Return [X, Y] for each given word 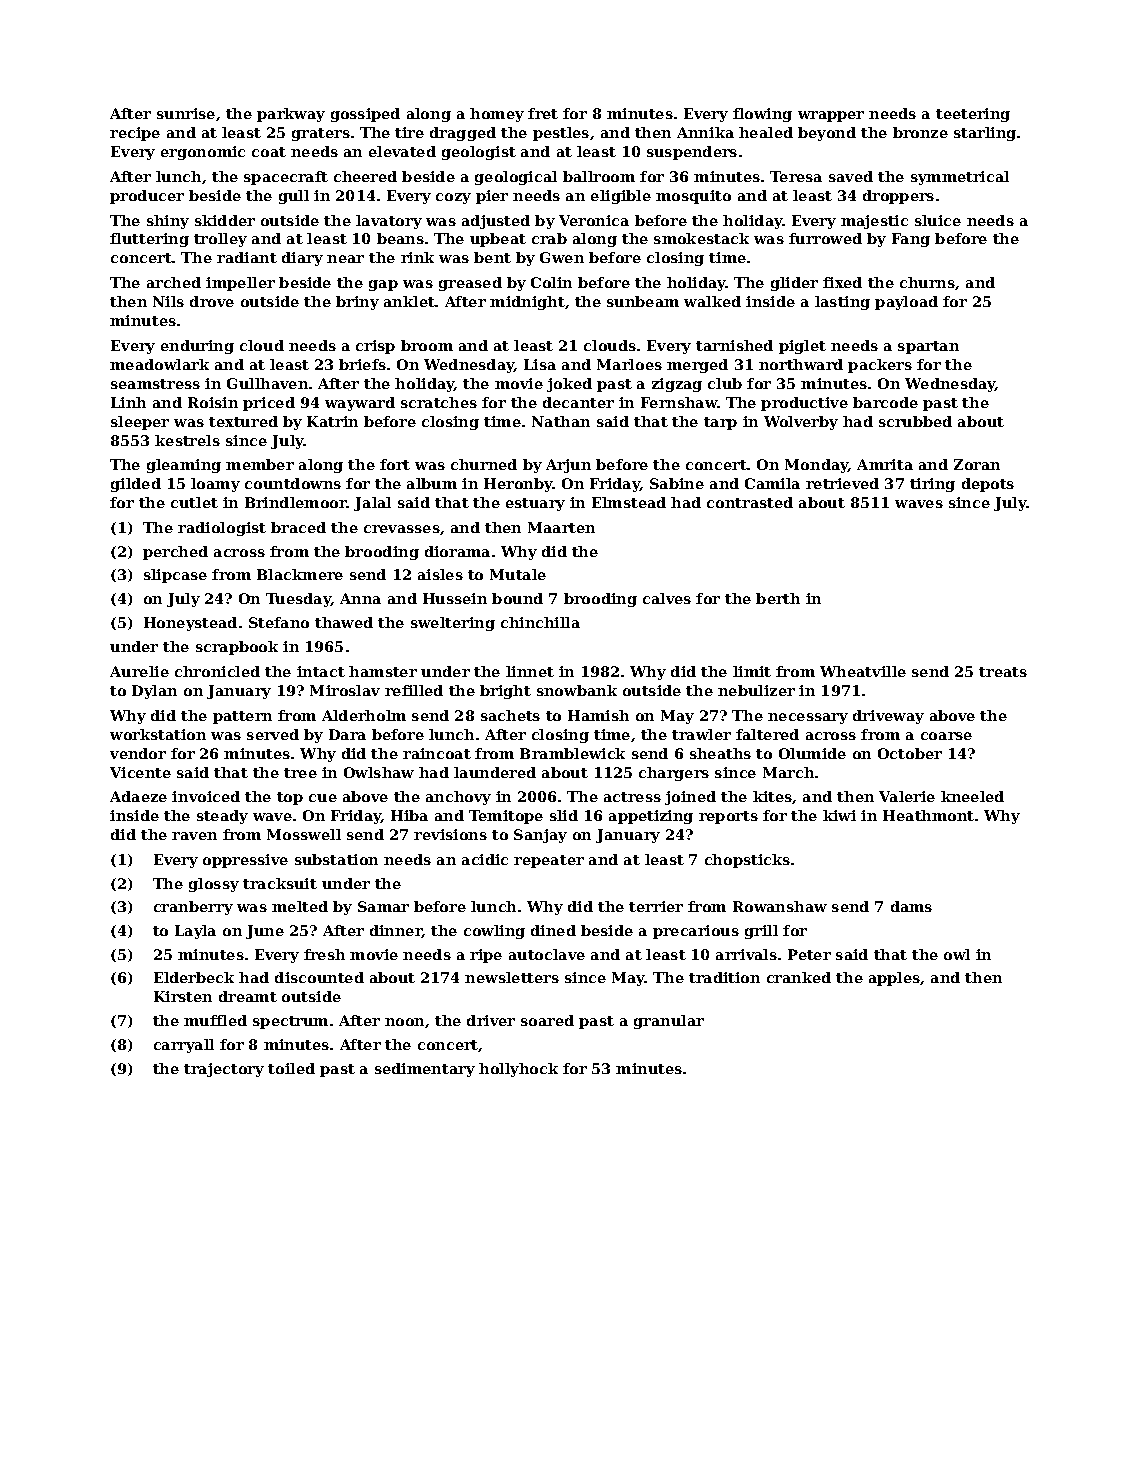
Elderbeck [194, 977]
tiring [932, 485]
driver [491, 1020]
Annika [705, 132]
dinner [396, 931]
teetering [973, 115]
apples [895, 979]
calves [667, 598]
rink [417, 257]
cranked [799, 977]
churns [927, 282]
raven [194, 836]
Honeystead [190, 624]
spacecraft [286, 178]
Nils [168, 301]
